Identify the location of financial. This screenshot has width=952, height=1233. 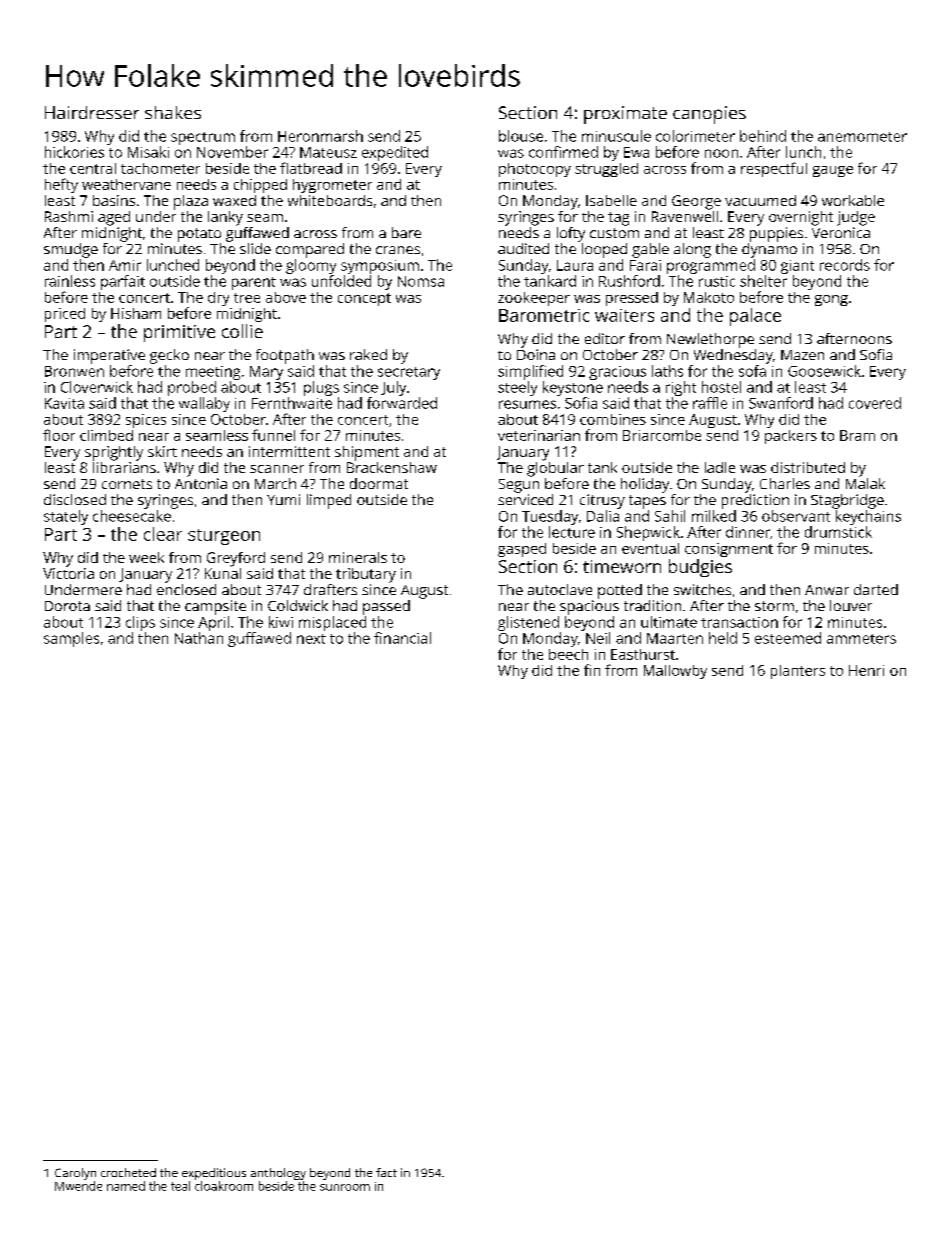
(402, 638).
